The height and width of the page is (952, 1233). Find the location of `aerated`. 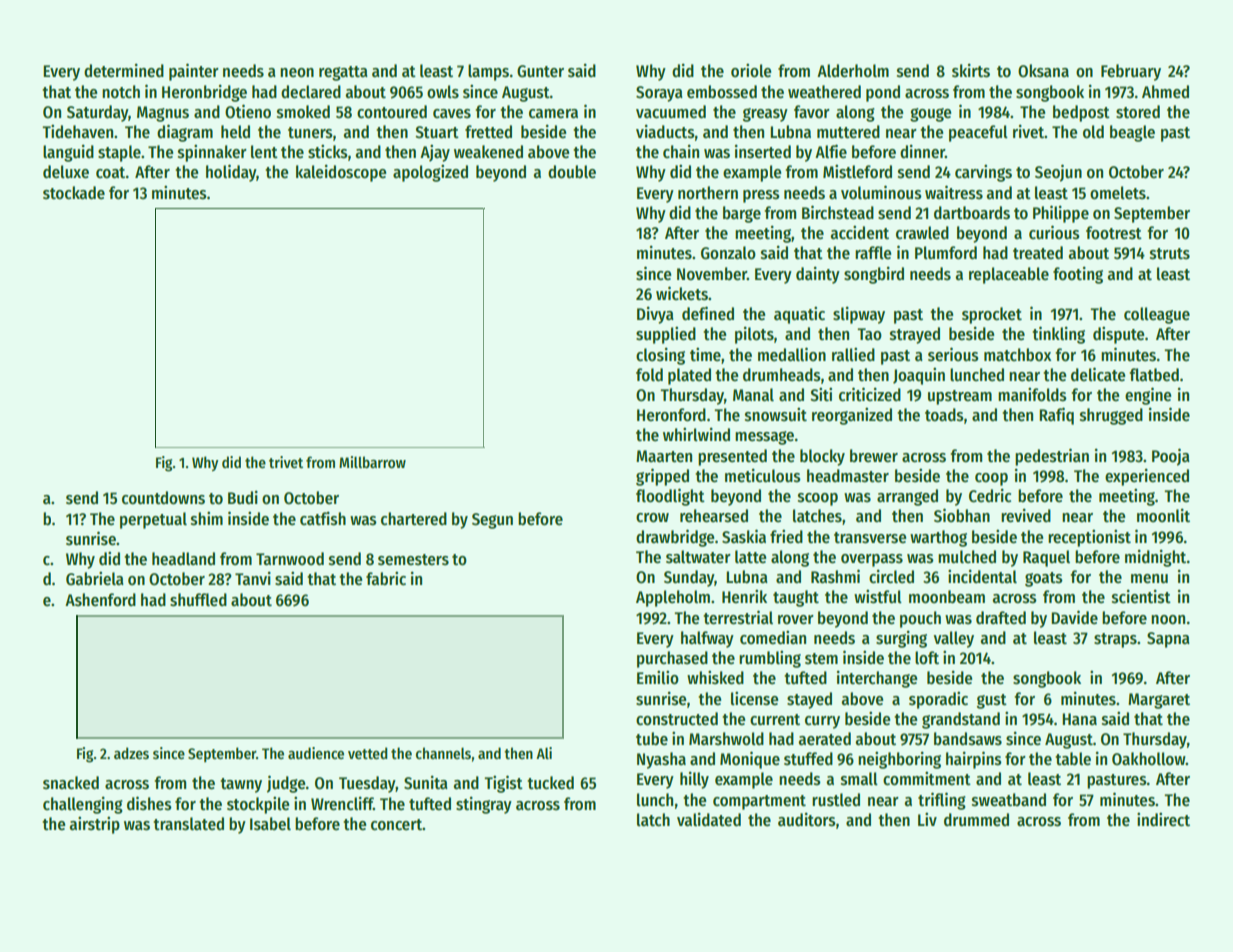

aerated is located at coordinates (824, 739).
